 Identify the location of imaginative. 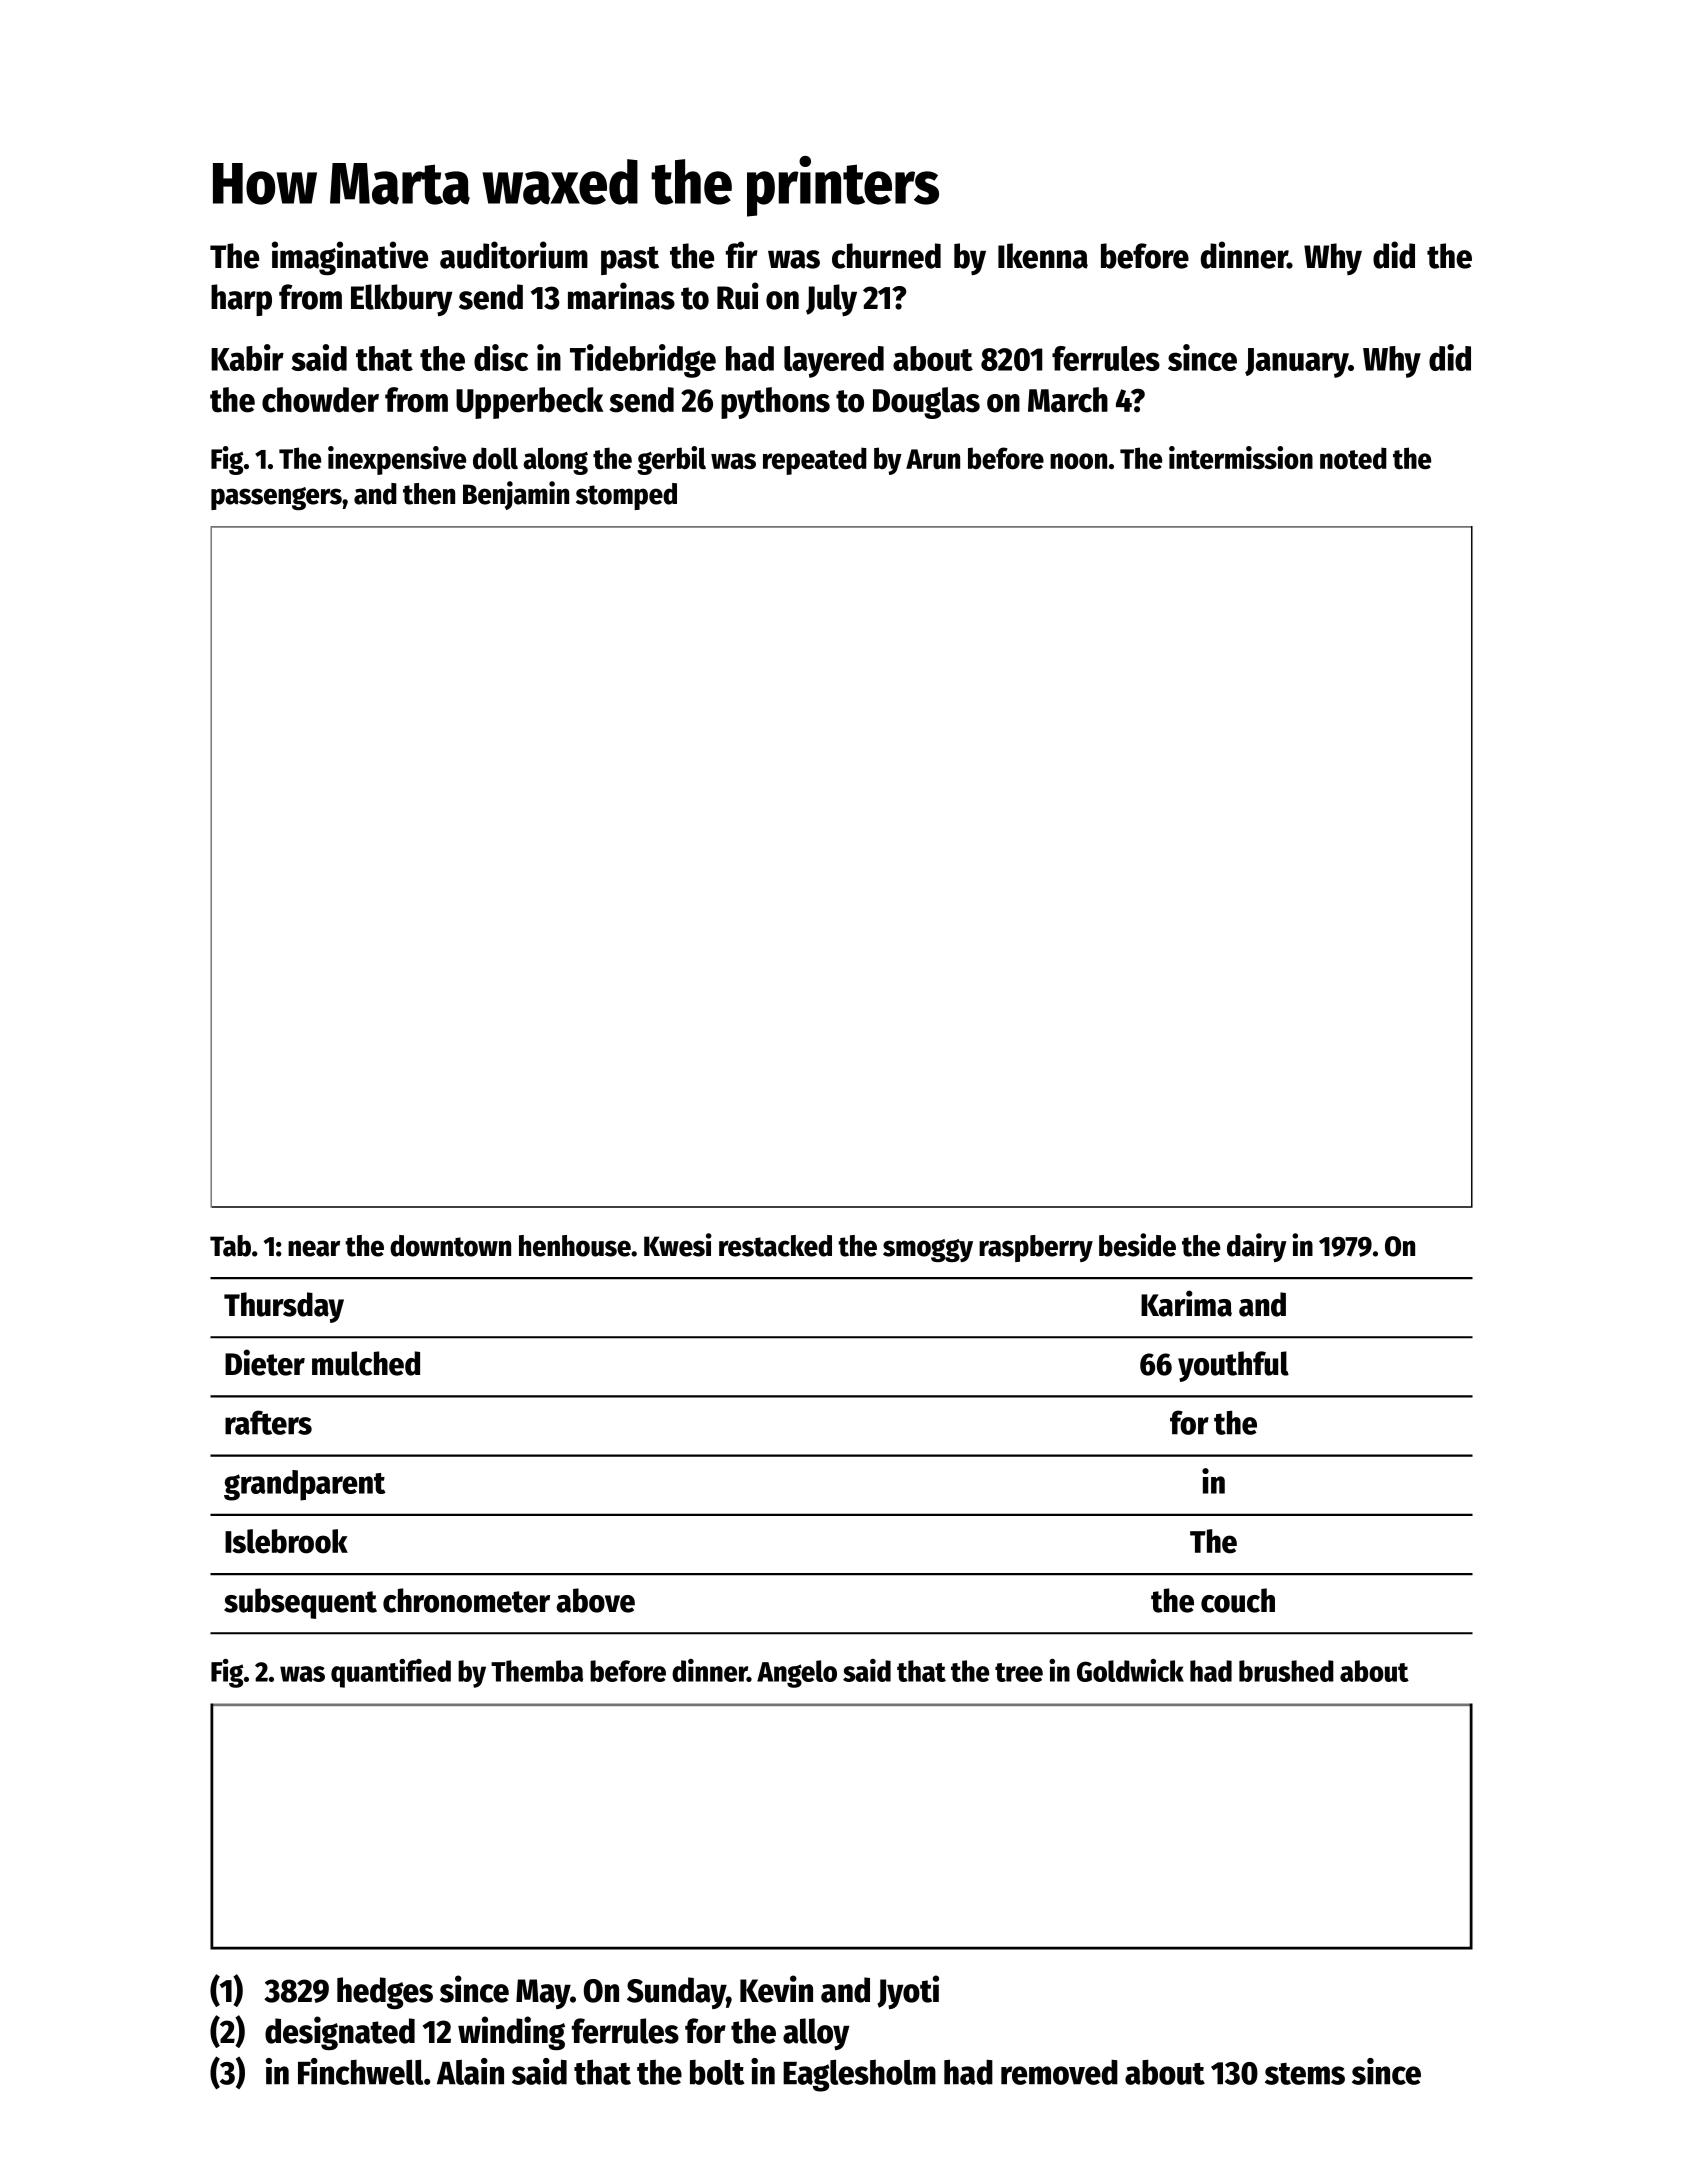
(350, 258).
